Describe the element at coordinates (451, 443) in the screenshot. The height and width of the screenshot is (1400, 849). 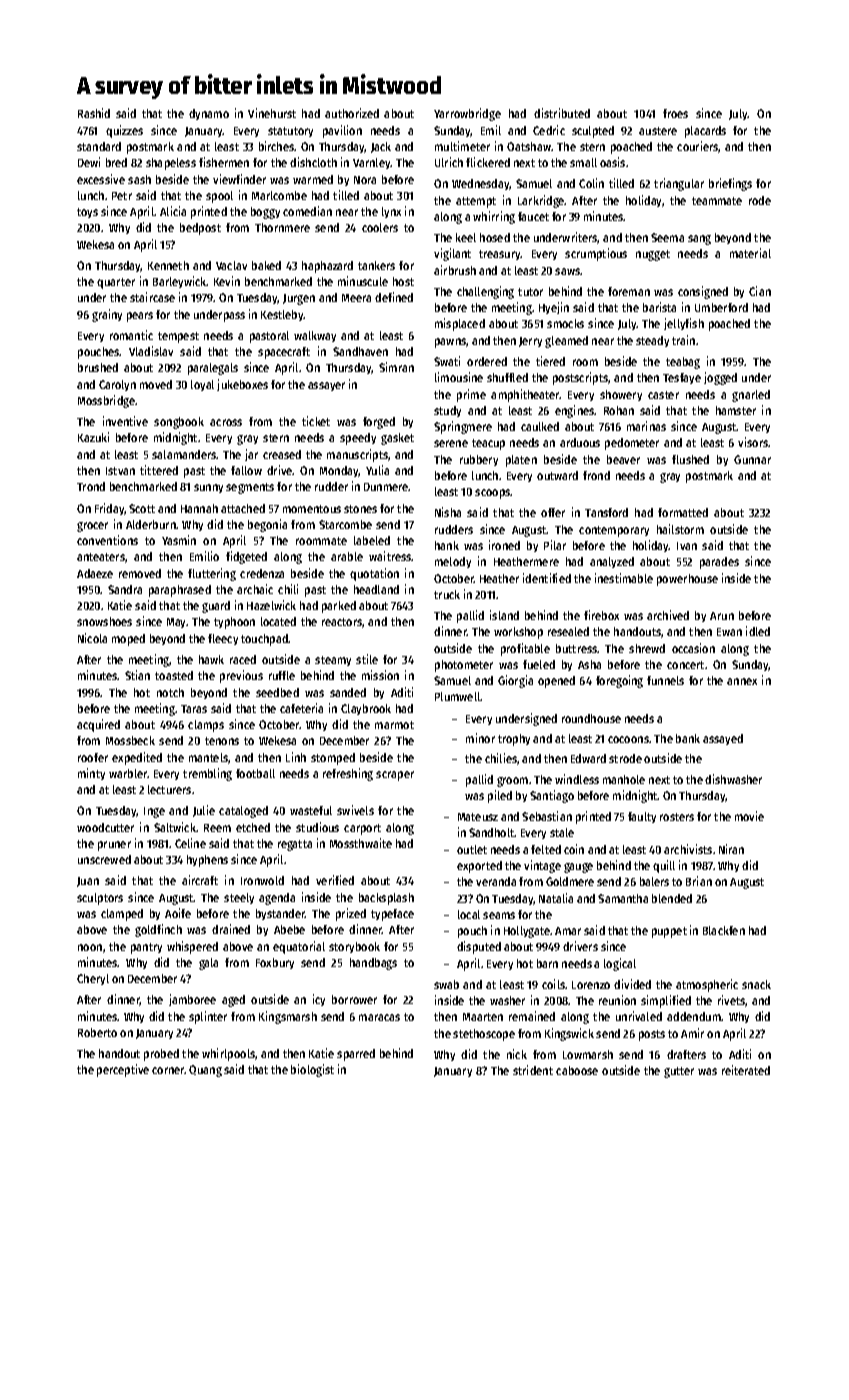
I see `serene` at that location.
